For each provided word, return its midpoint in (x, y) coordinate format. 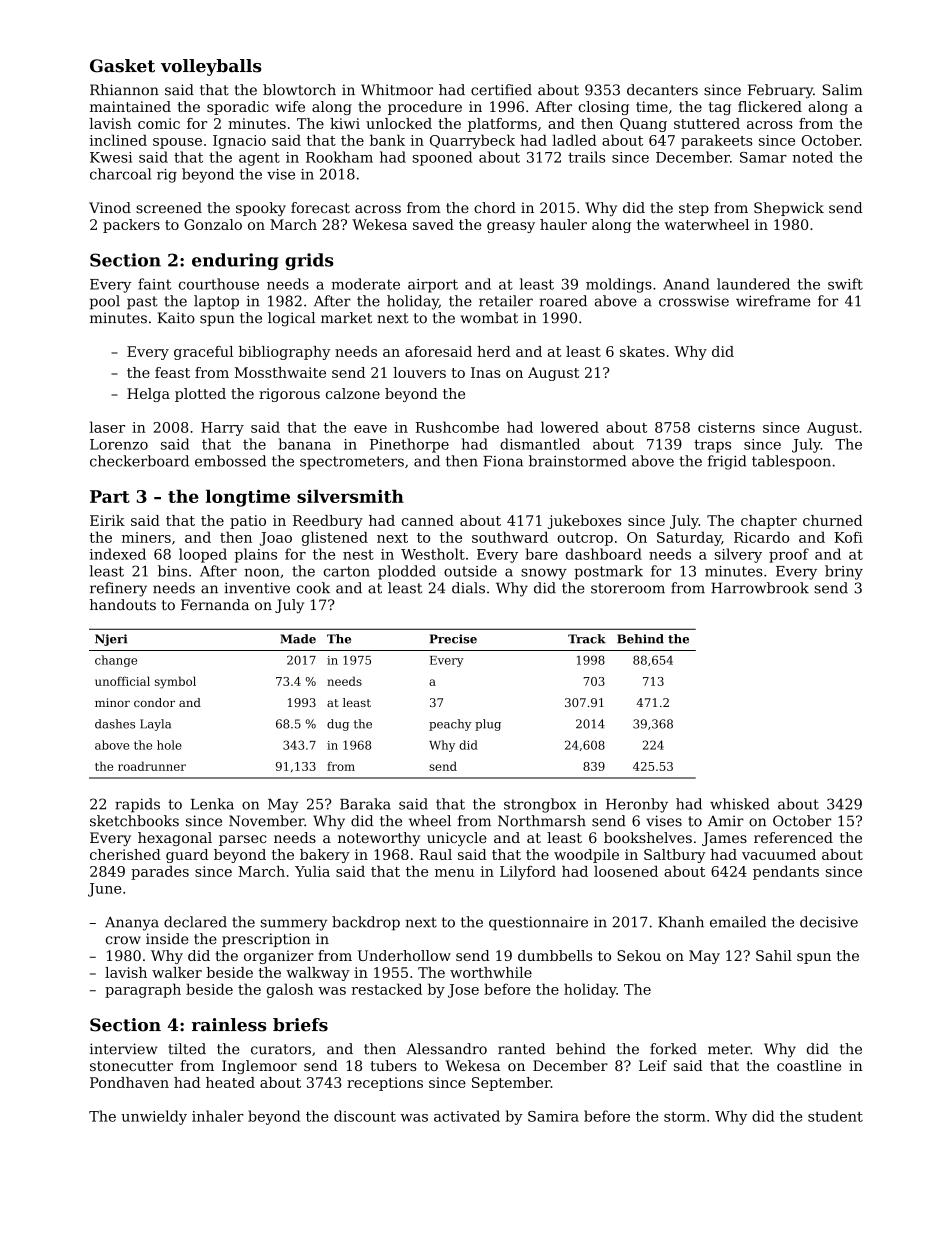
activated (467, 1116)
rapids (137, 805)
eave (370, 429)
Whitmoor (397, 90)
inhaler (218, 1116)
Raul (435, 854)
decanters (662, 90)
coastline (809, 1065)
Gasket (122, 66)
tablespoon (791, 462)
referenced (793, 837)
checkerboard (139, 461)
